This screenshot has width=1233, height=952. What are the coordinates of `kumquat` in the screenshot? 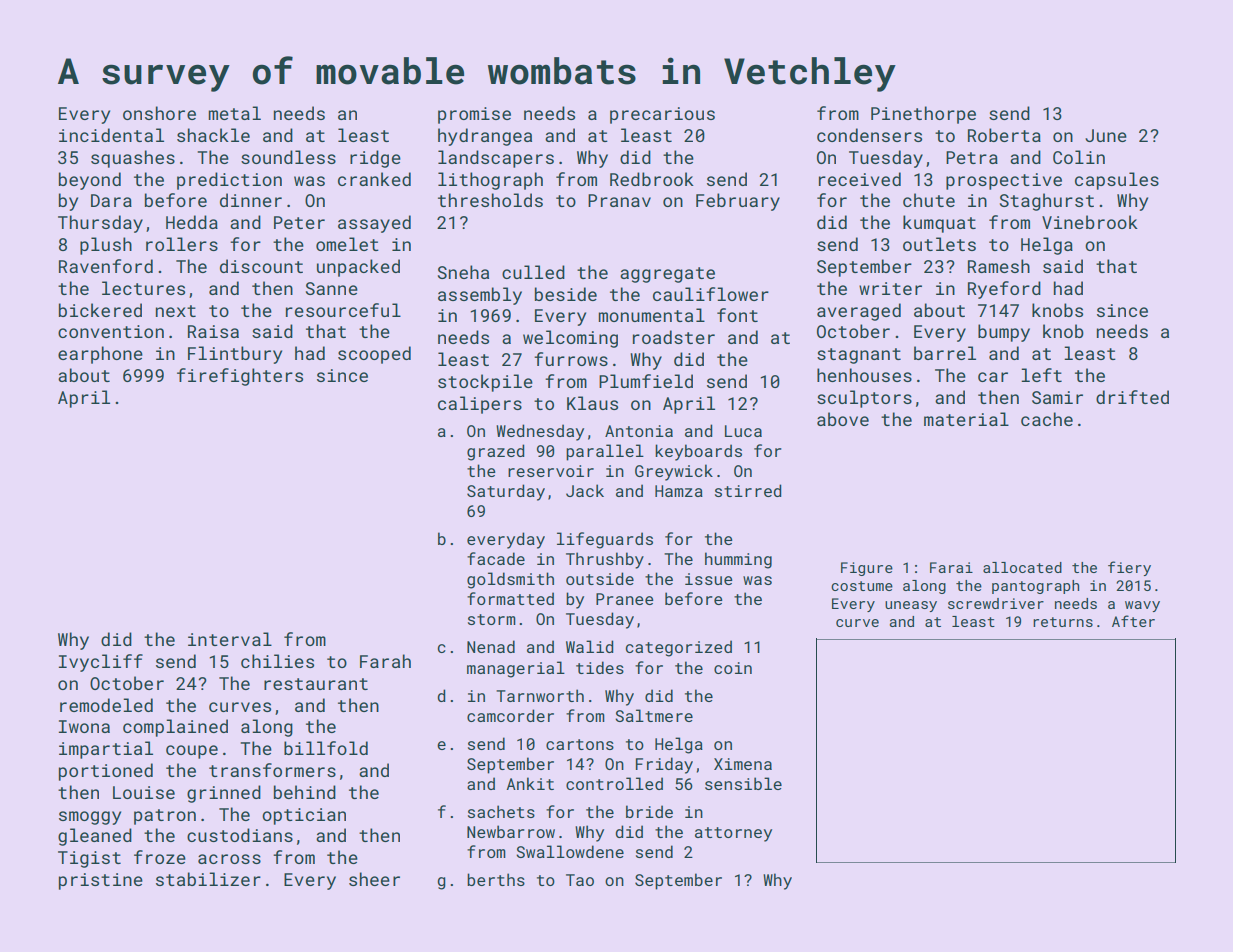 It's located at (939, 224).
